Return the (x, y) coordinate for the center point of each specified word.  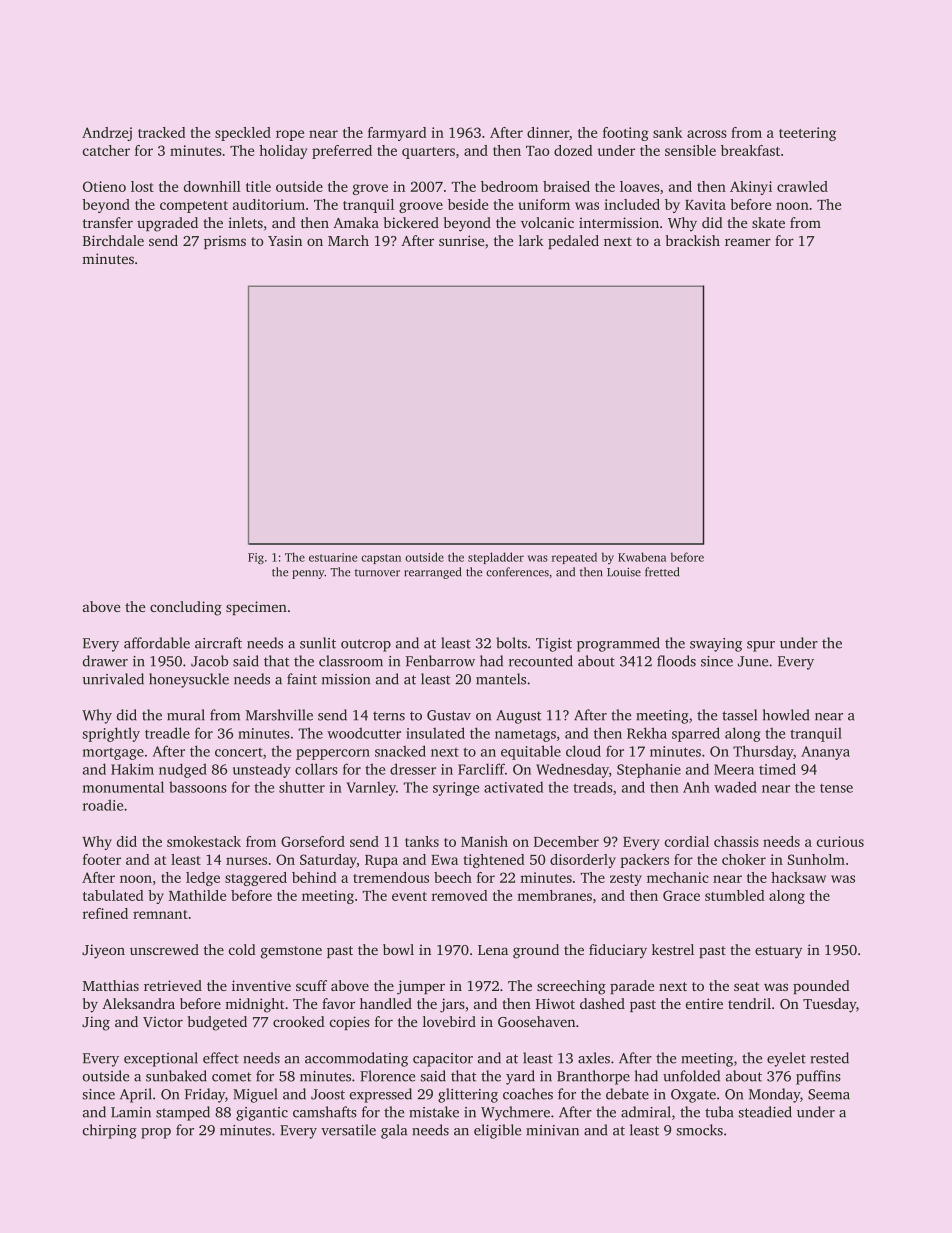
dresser (413, 769)
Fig (256, 559)
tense (836, 788)
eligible (497, 1131)
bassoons (198, 787)
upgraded (167, 224)
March (348, 240)
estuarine (333, 557)
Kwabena (642, 557)
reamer (748, 242)
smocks (700, 1130)
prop (156, 1133)
